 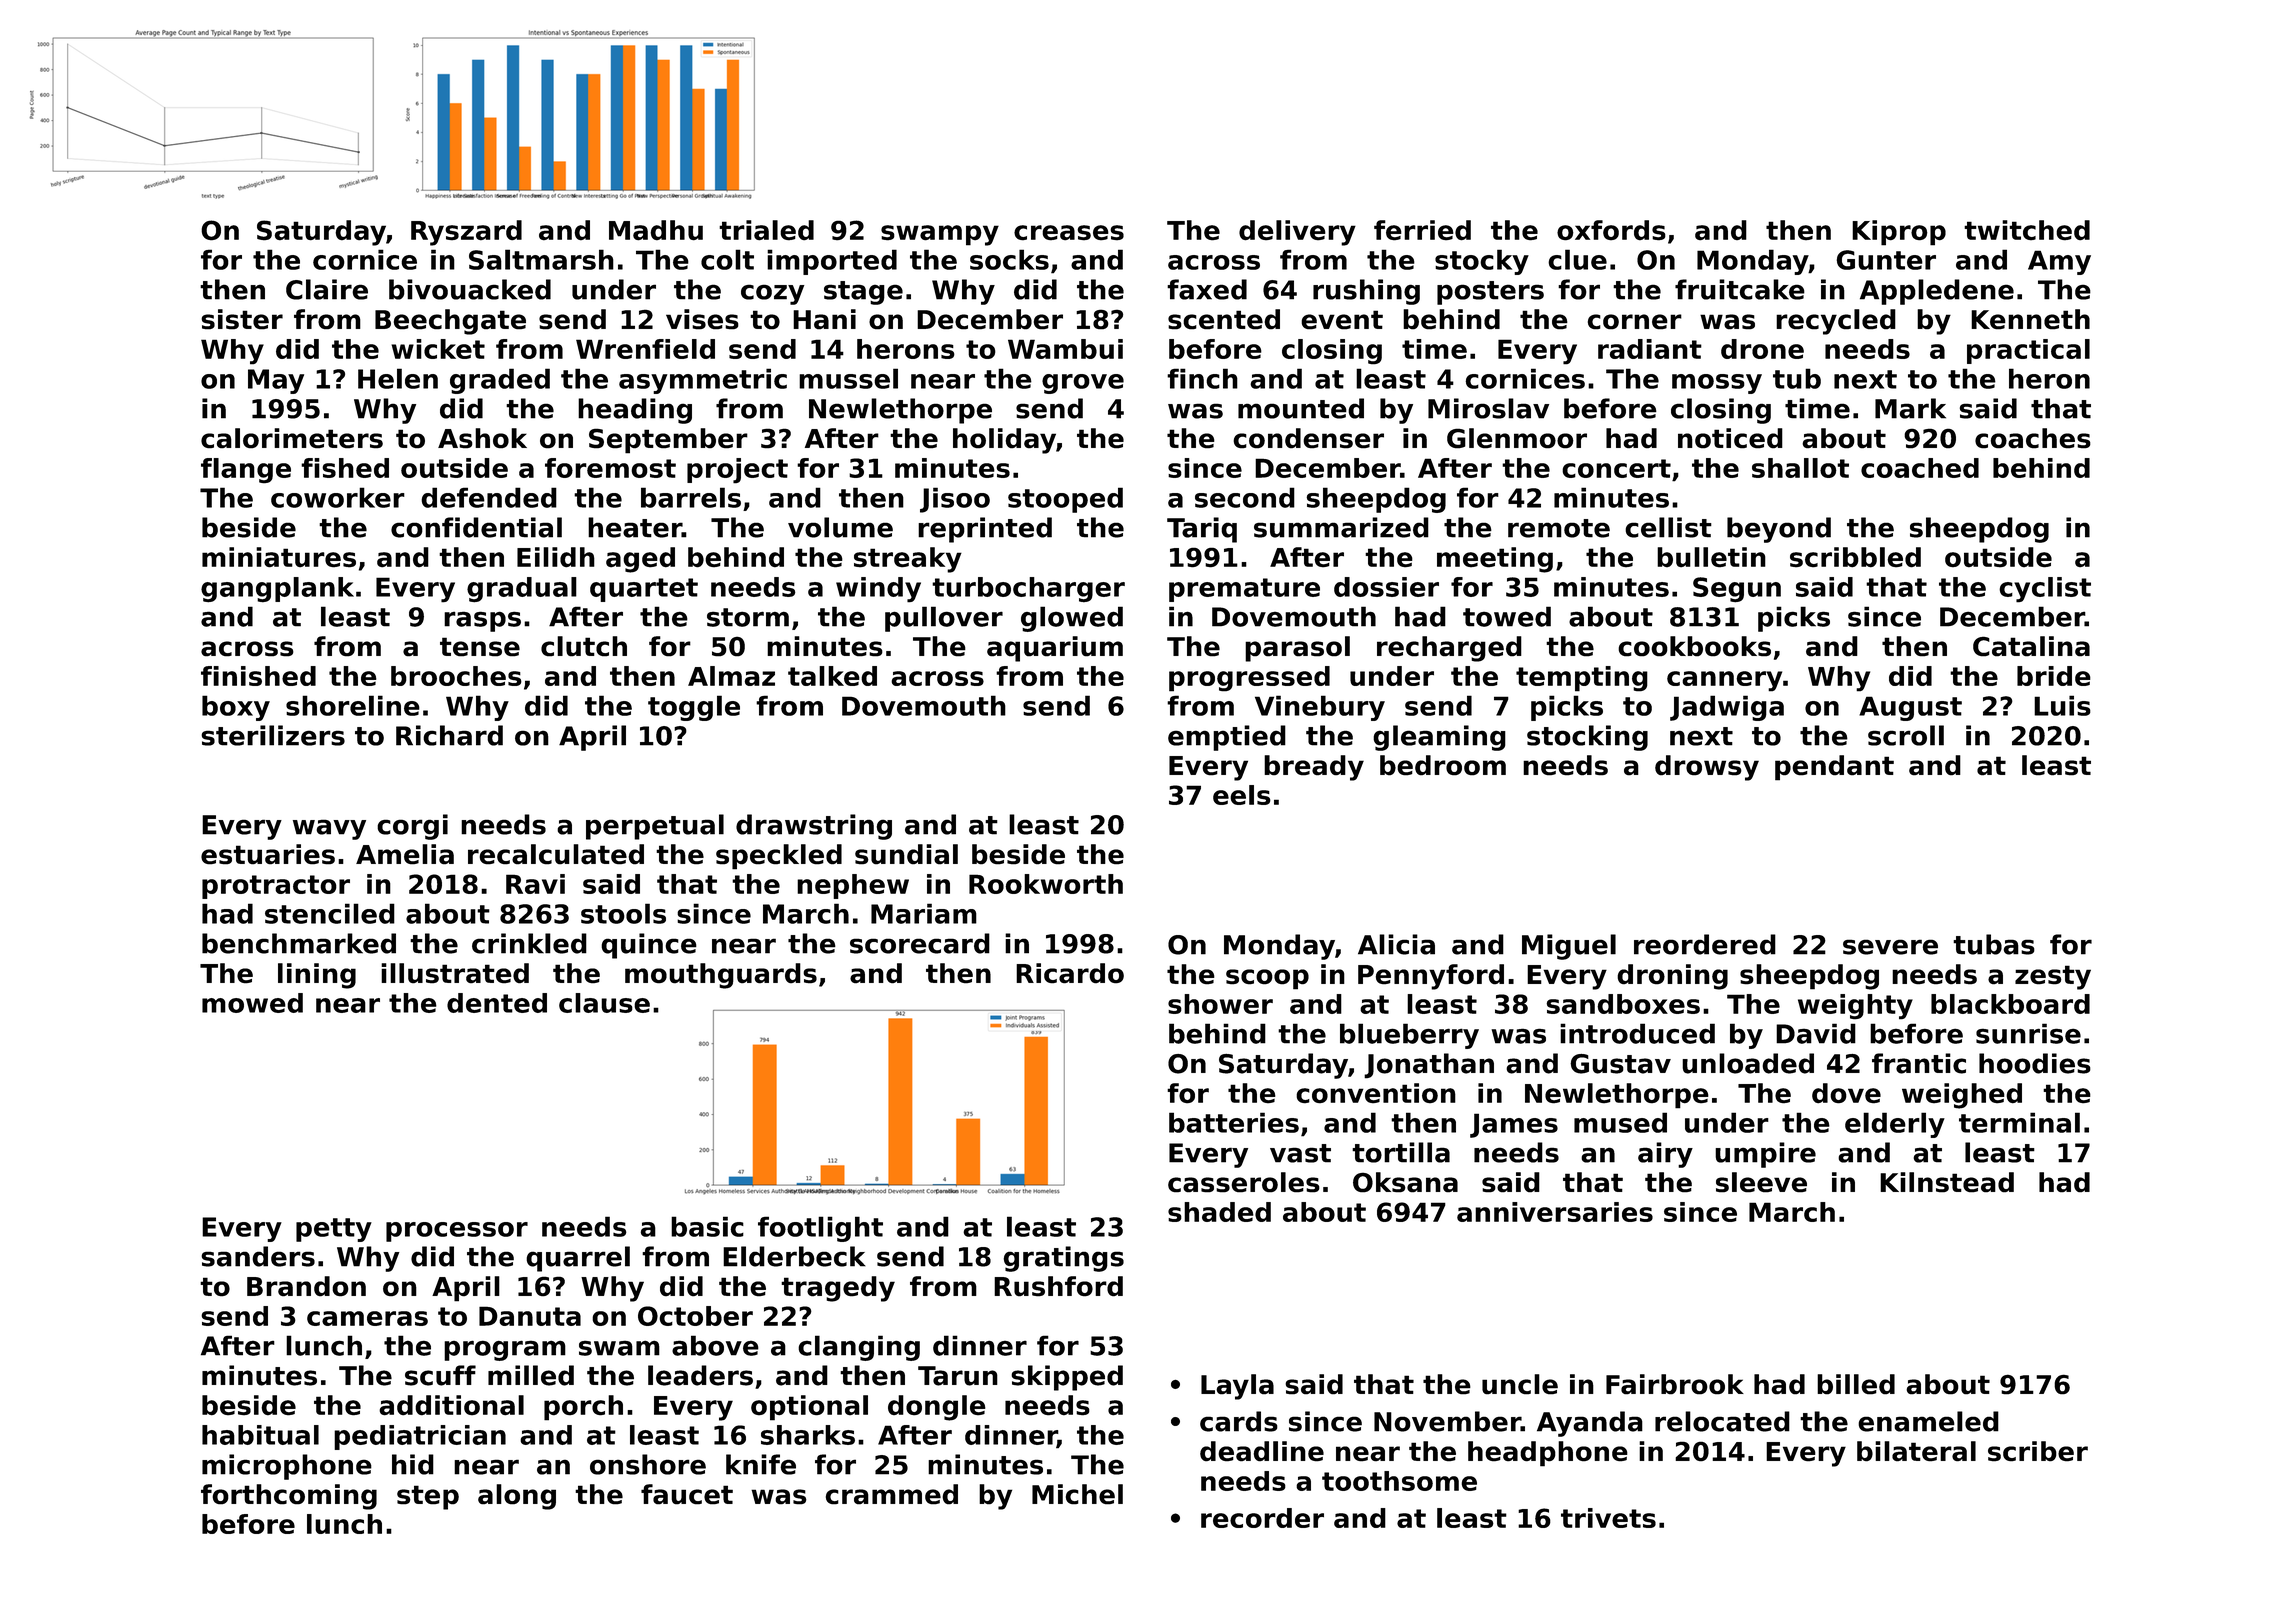 I want to click on wavy, so click(x=329, y=829).
